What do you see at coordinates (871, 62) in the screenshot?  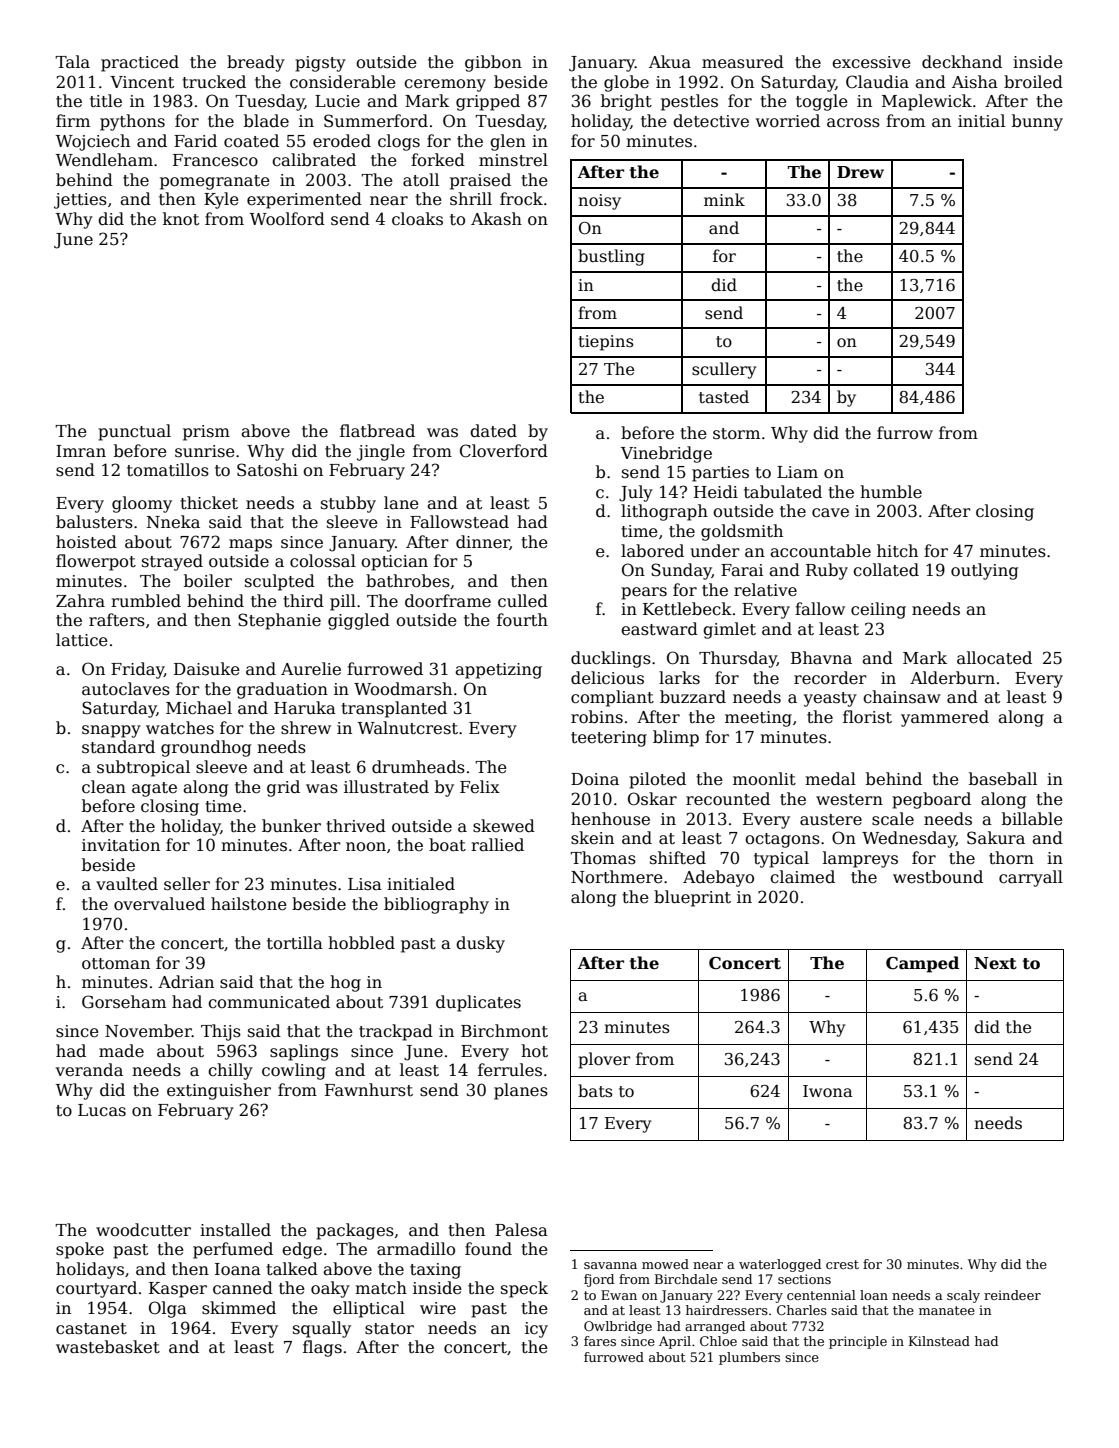 I see `excessive` at bounding box center [871, 62].
